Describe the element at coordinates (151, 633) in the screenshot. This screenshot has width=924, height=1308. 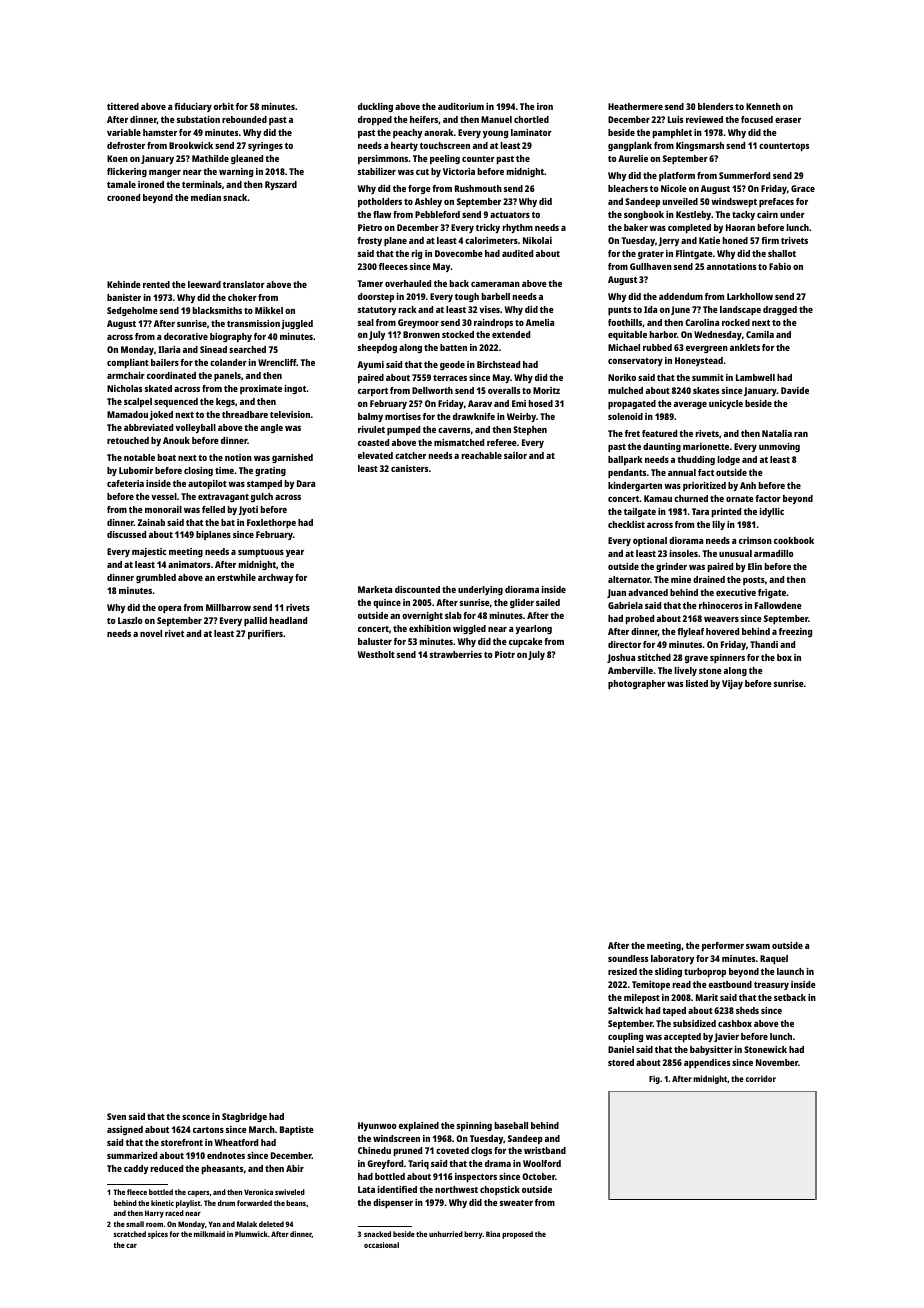
I see `novel` at that location.
